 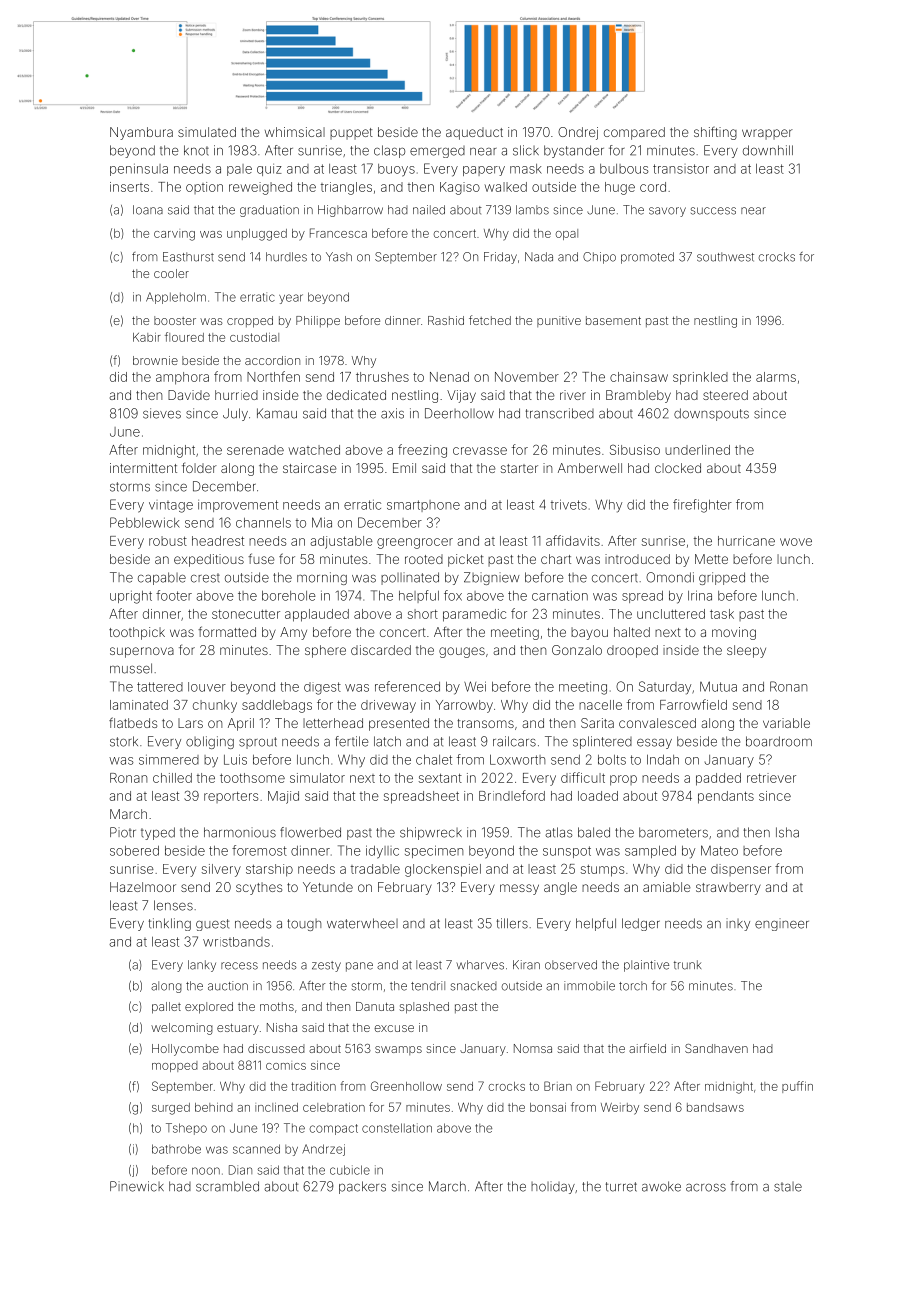 What do you see at coordinates (512, 923) in the screenshot?
I see `tillers` at bounding box center [512, 923].
